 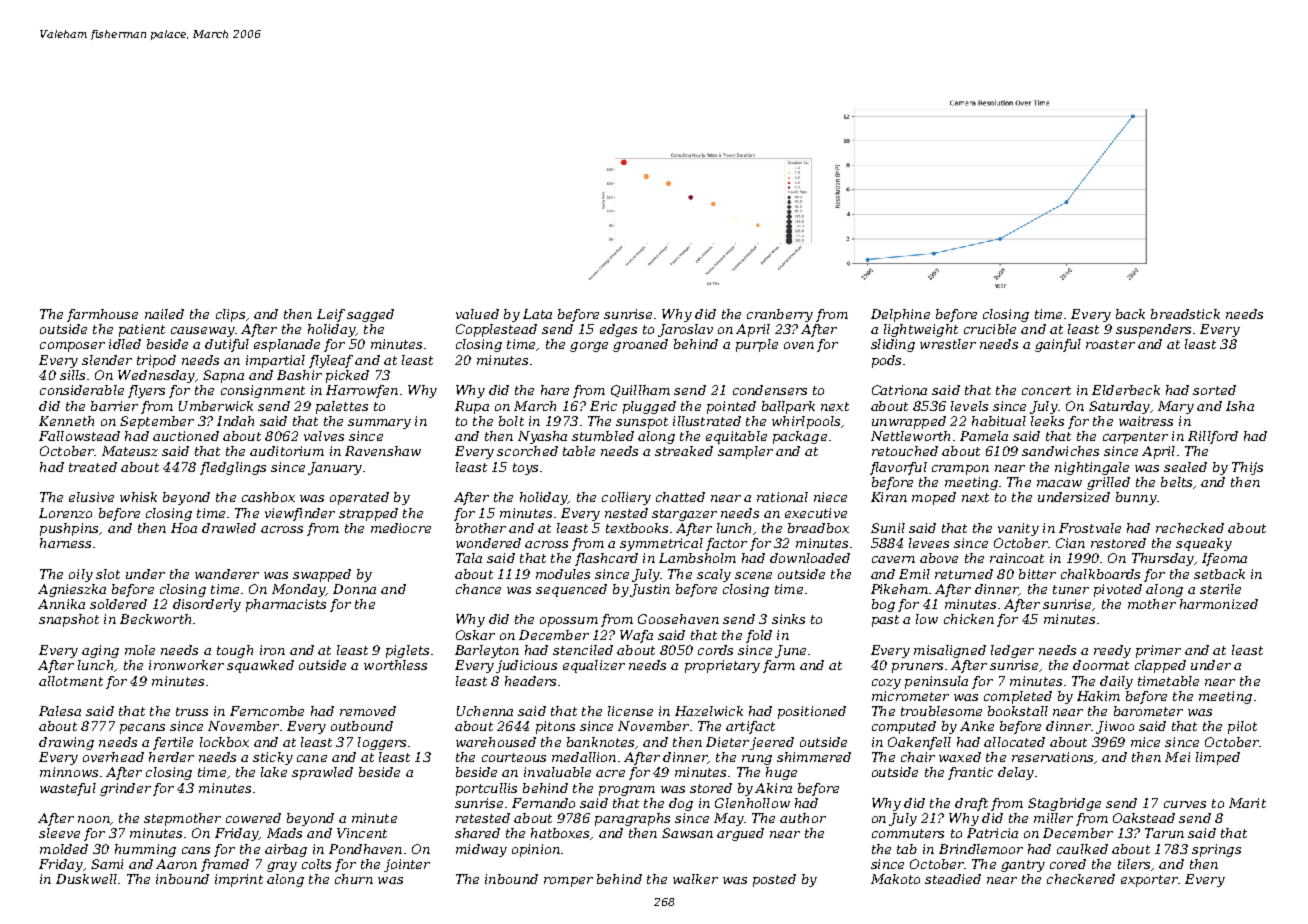 What do you see at coordinates (267, 711) in the screenshot?
I see `Ferncombe` at bounding box center [267, 711].
